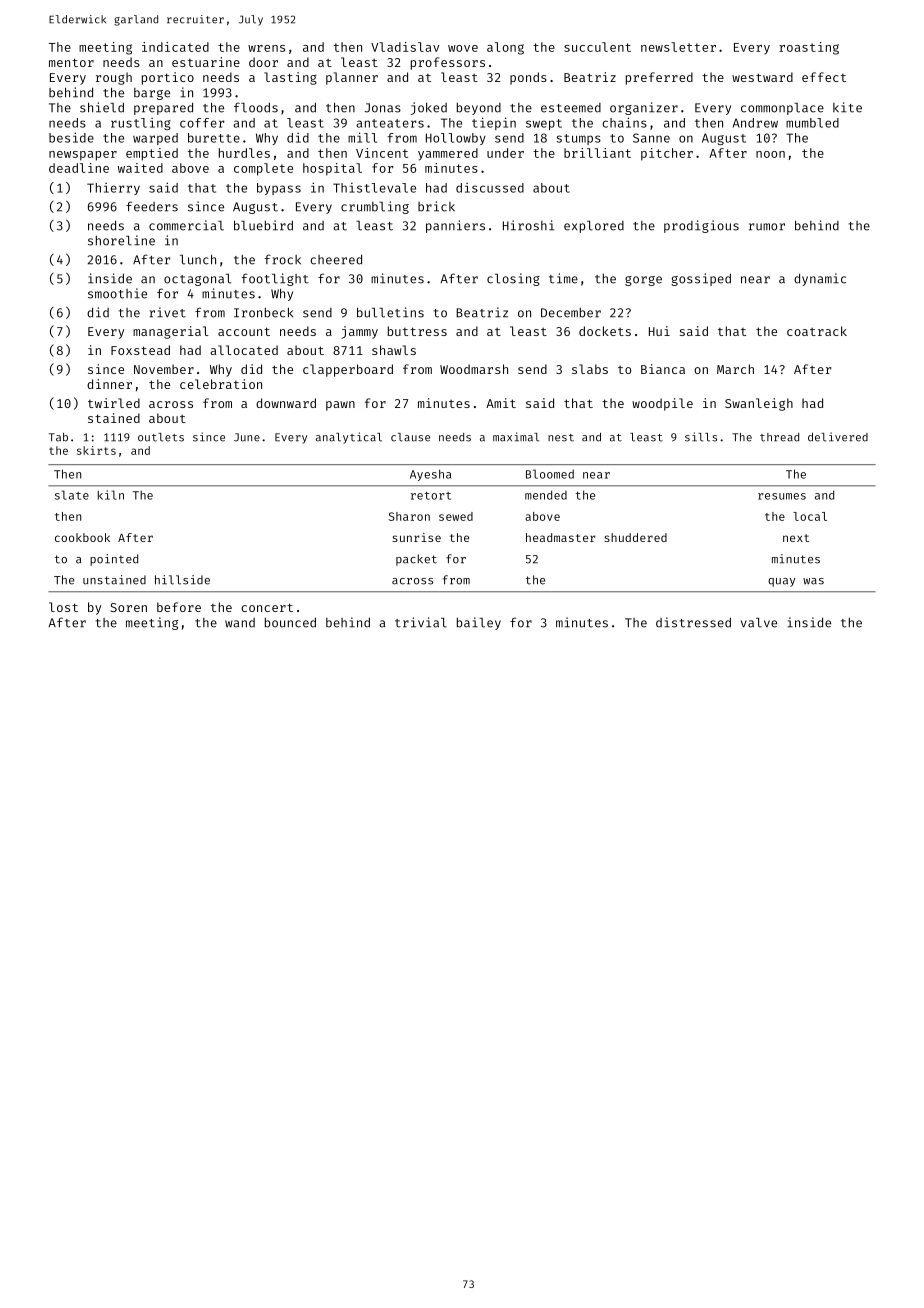 The height and width of the screenshot is (1308, 924). I want to click on noon, so click(770, 154).
